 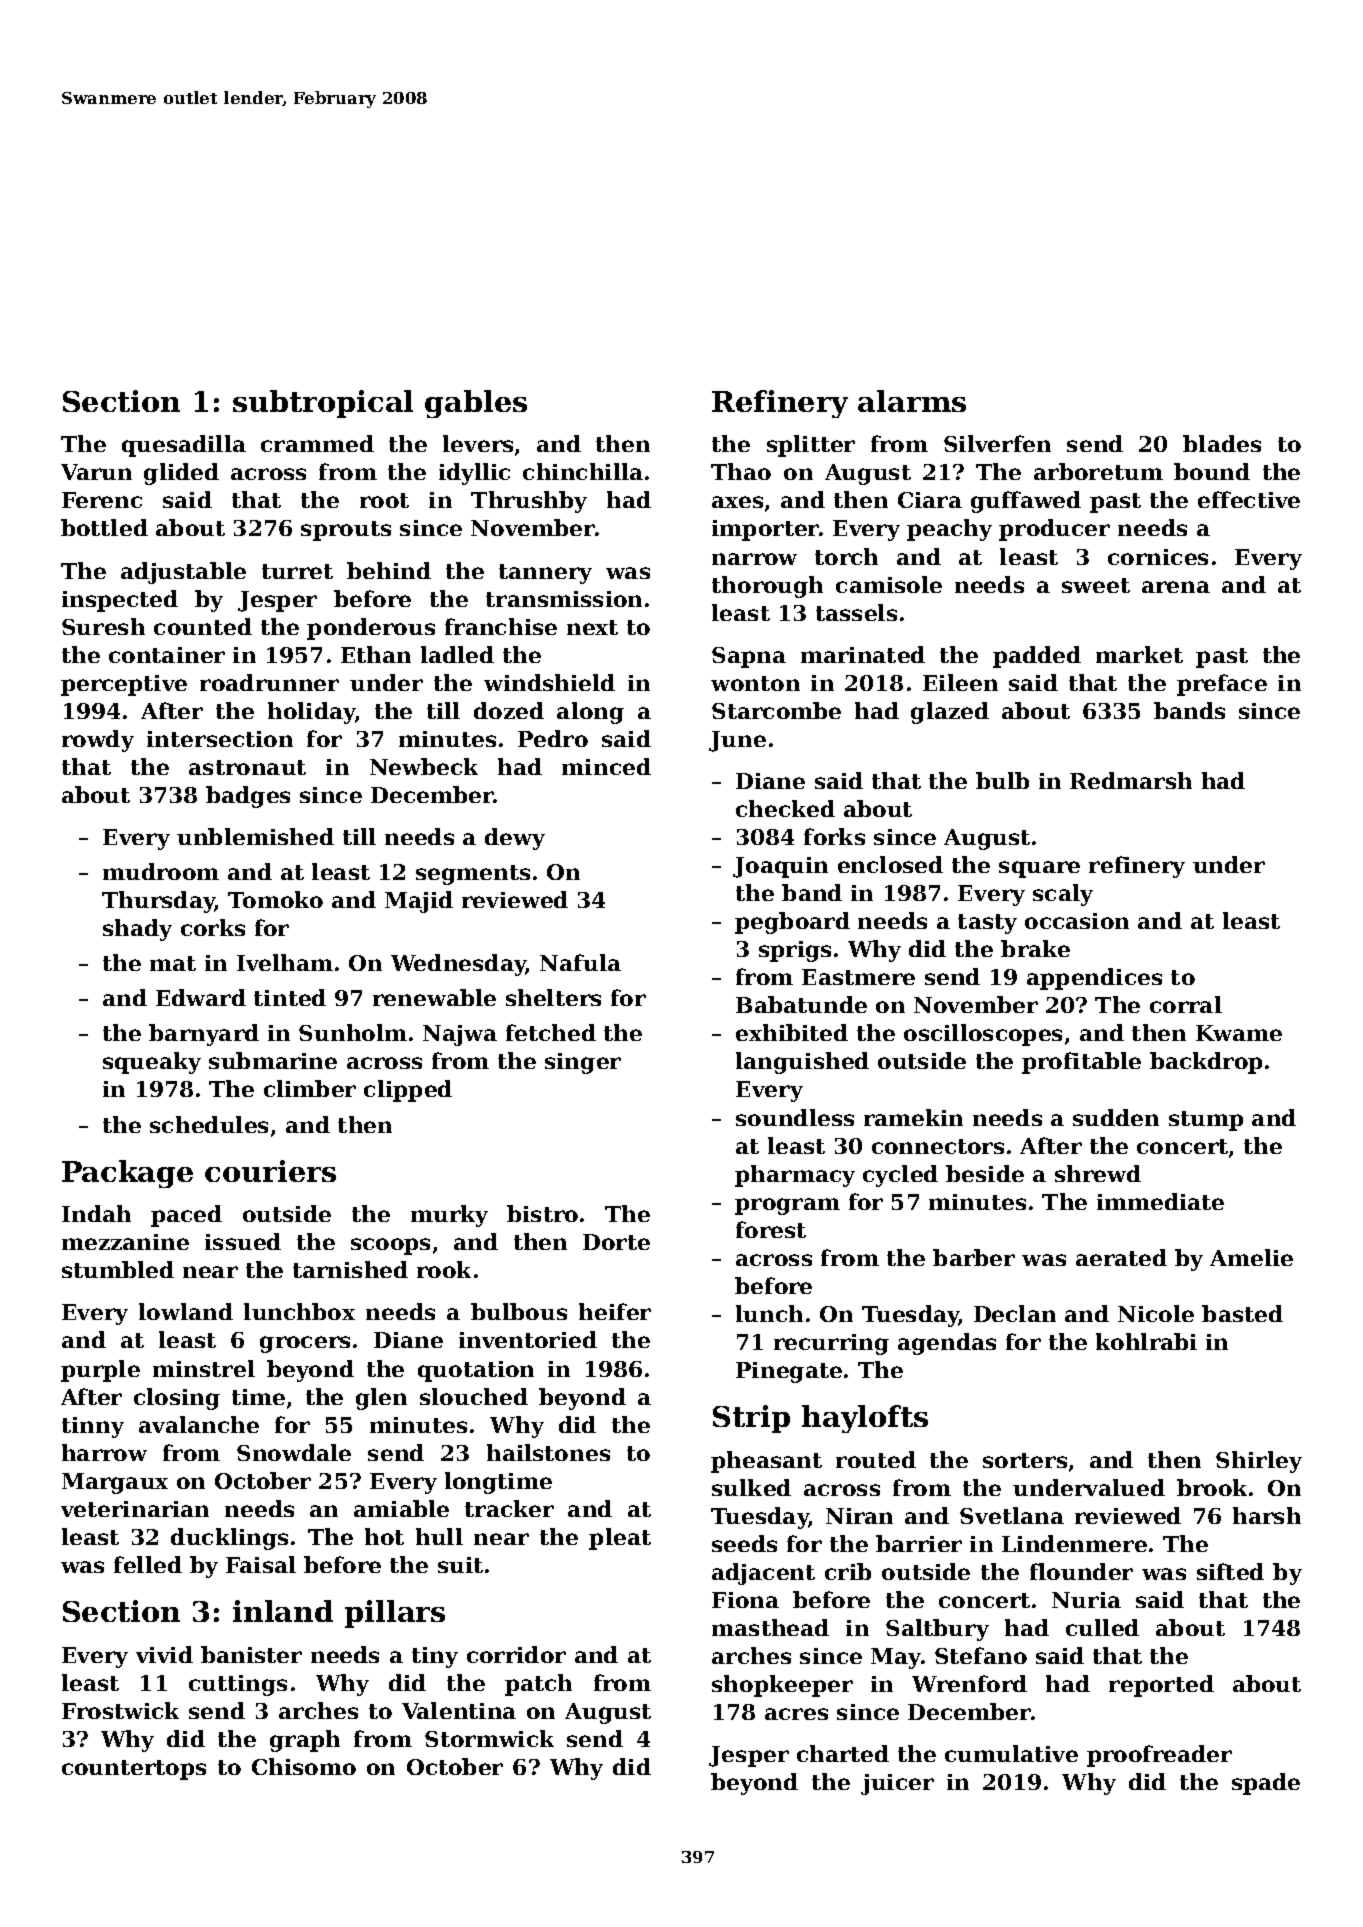 What do you see at coordinates (780, 867) in the page?
I see `Joaquin` at bounding box center [780, 867].
